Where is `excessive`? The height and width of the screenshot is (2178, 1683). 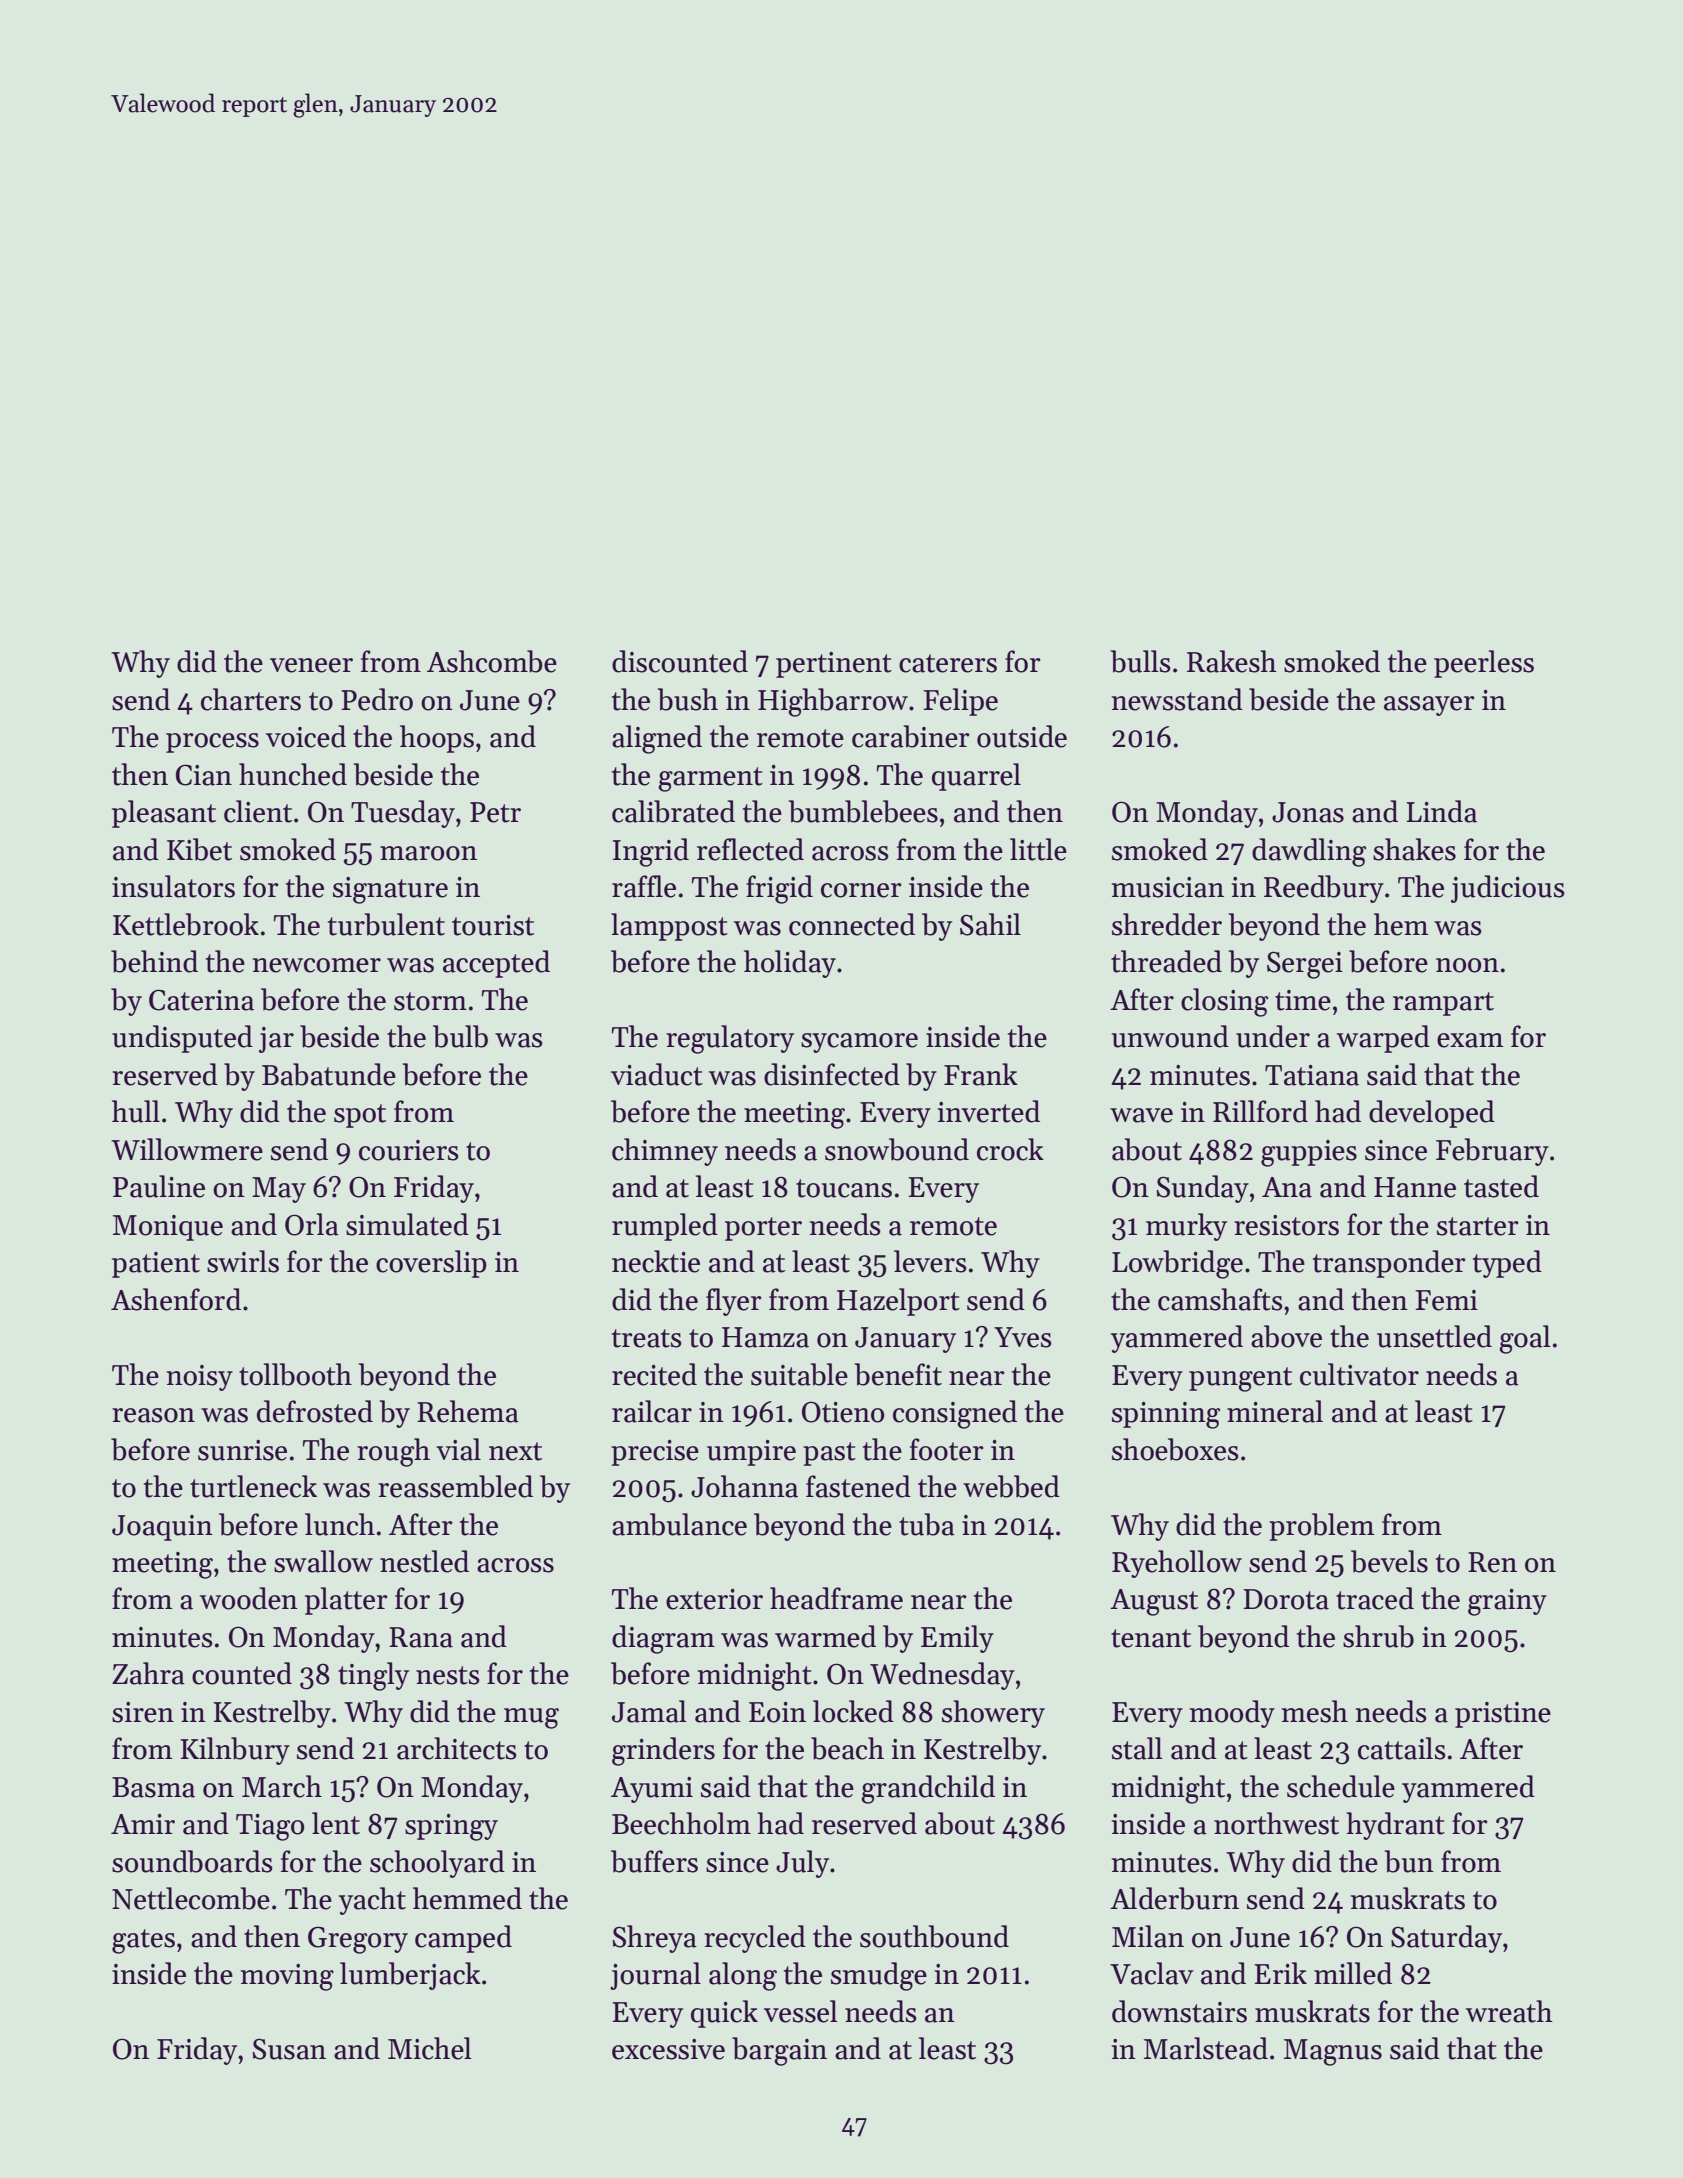
excessive is located at coordinates (668, 2049).
